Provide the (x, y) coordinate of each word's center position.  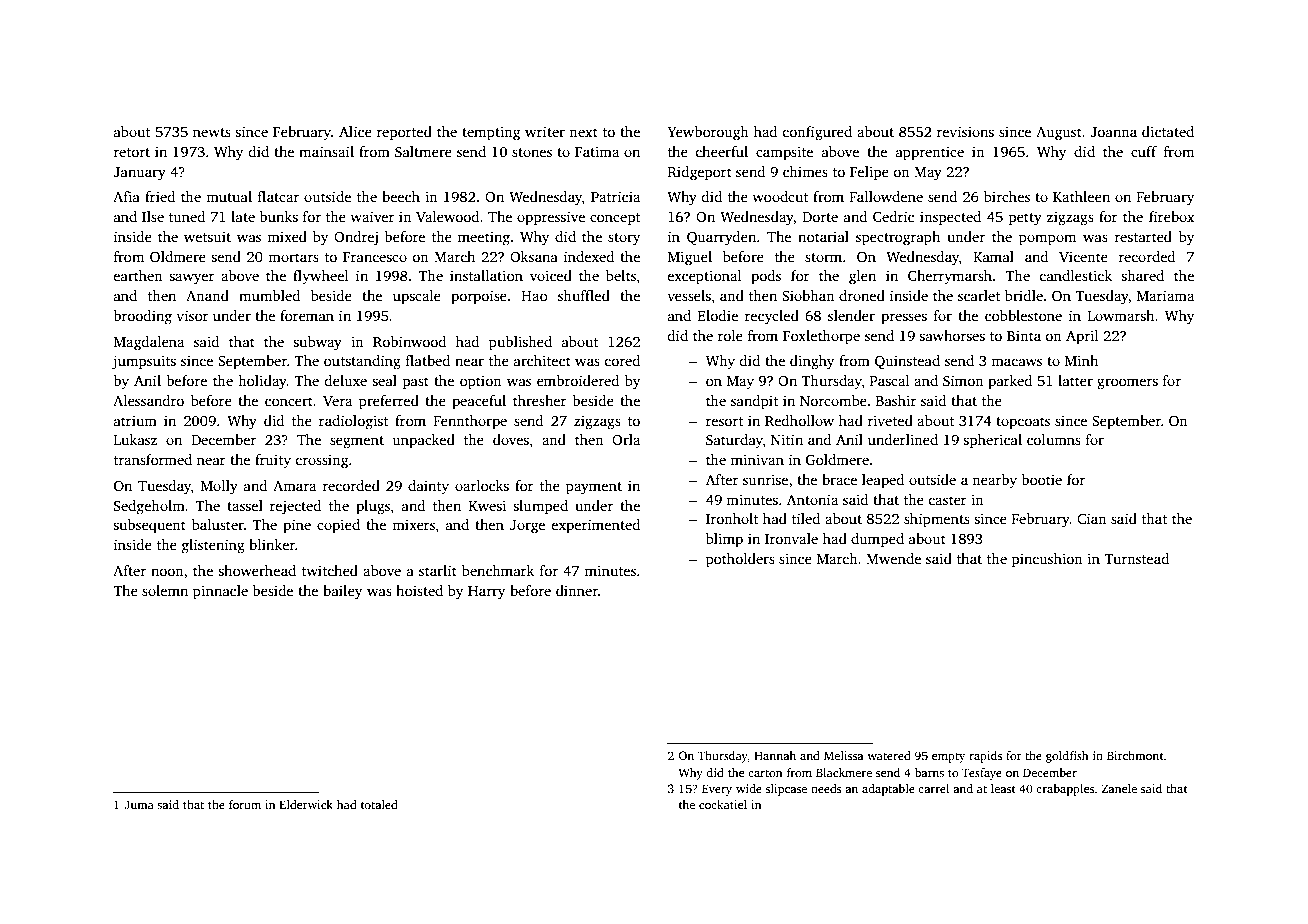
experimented (596, 526)
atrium (135, 420)
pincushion (1047, 560)
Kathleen (1081, 196)
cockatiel (723, 804)
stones (532, 152)
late (243, 216)
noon (167, 572)
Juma (139, 804)
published (520, 343)
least (1003, 788)
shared (1142, 275)
